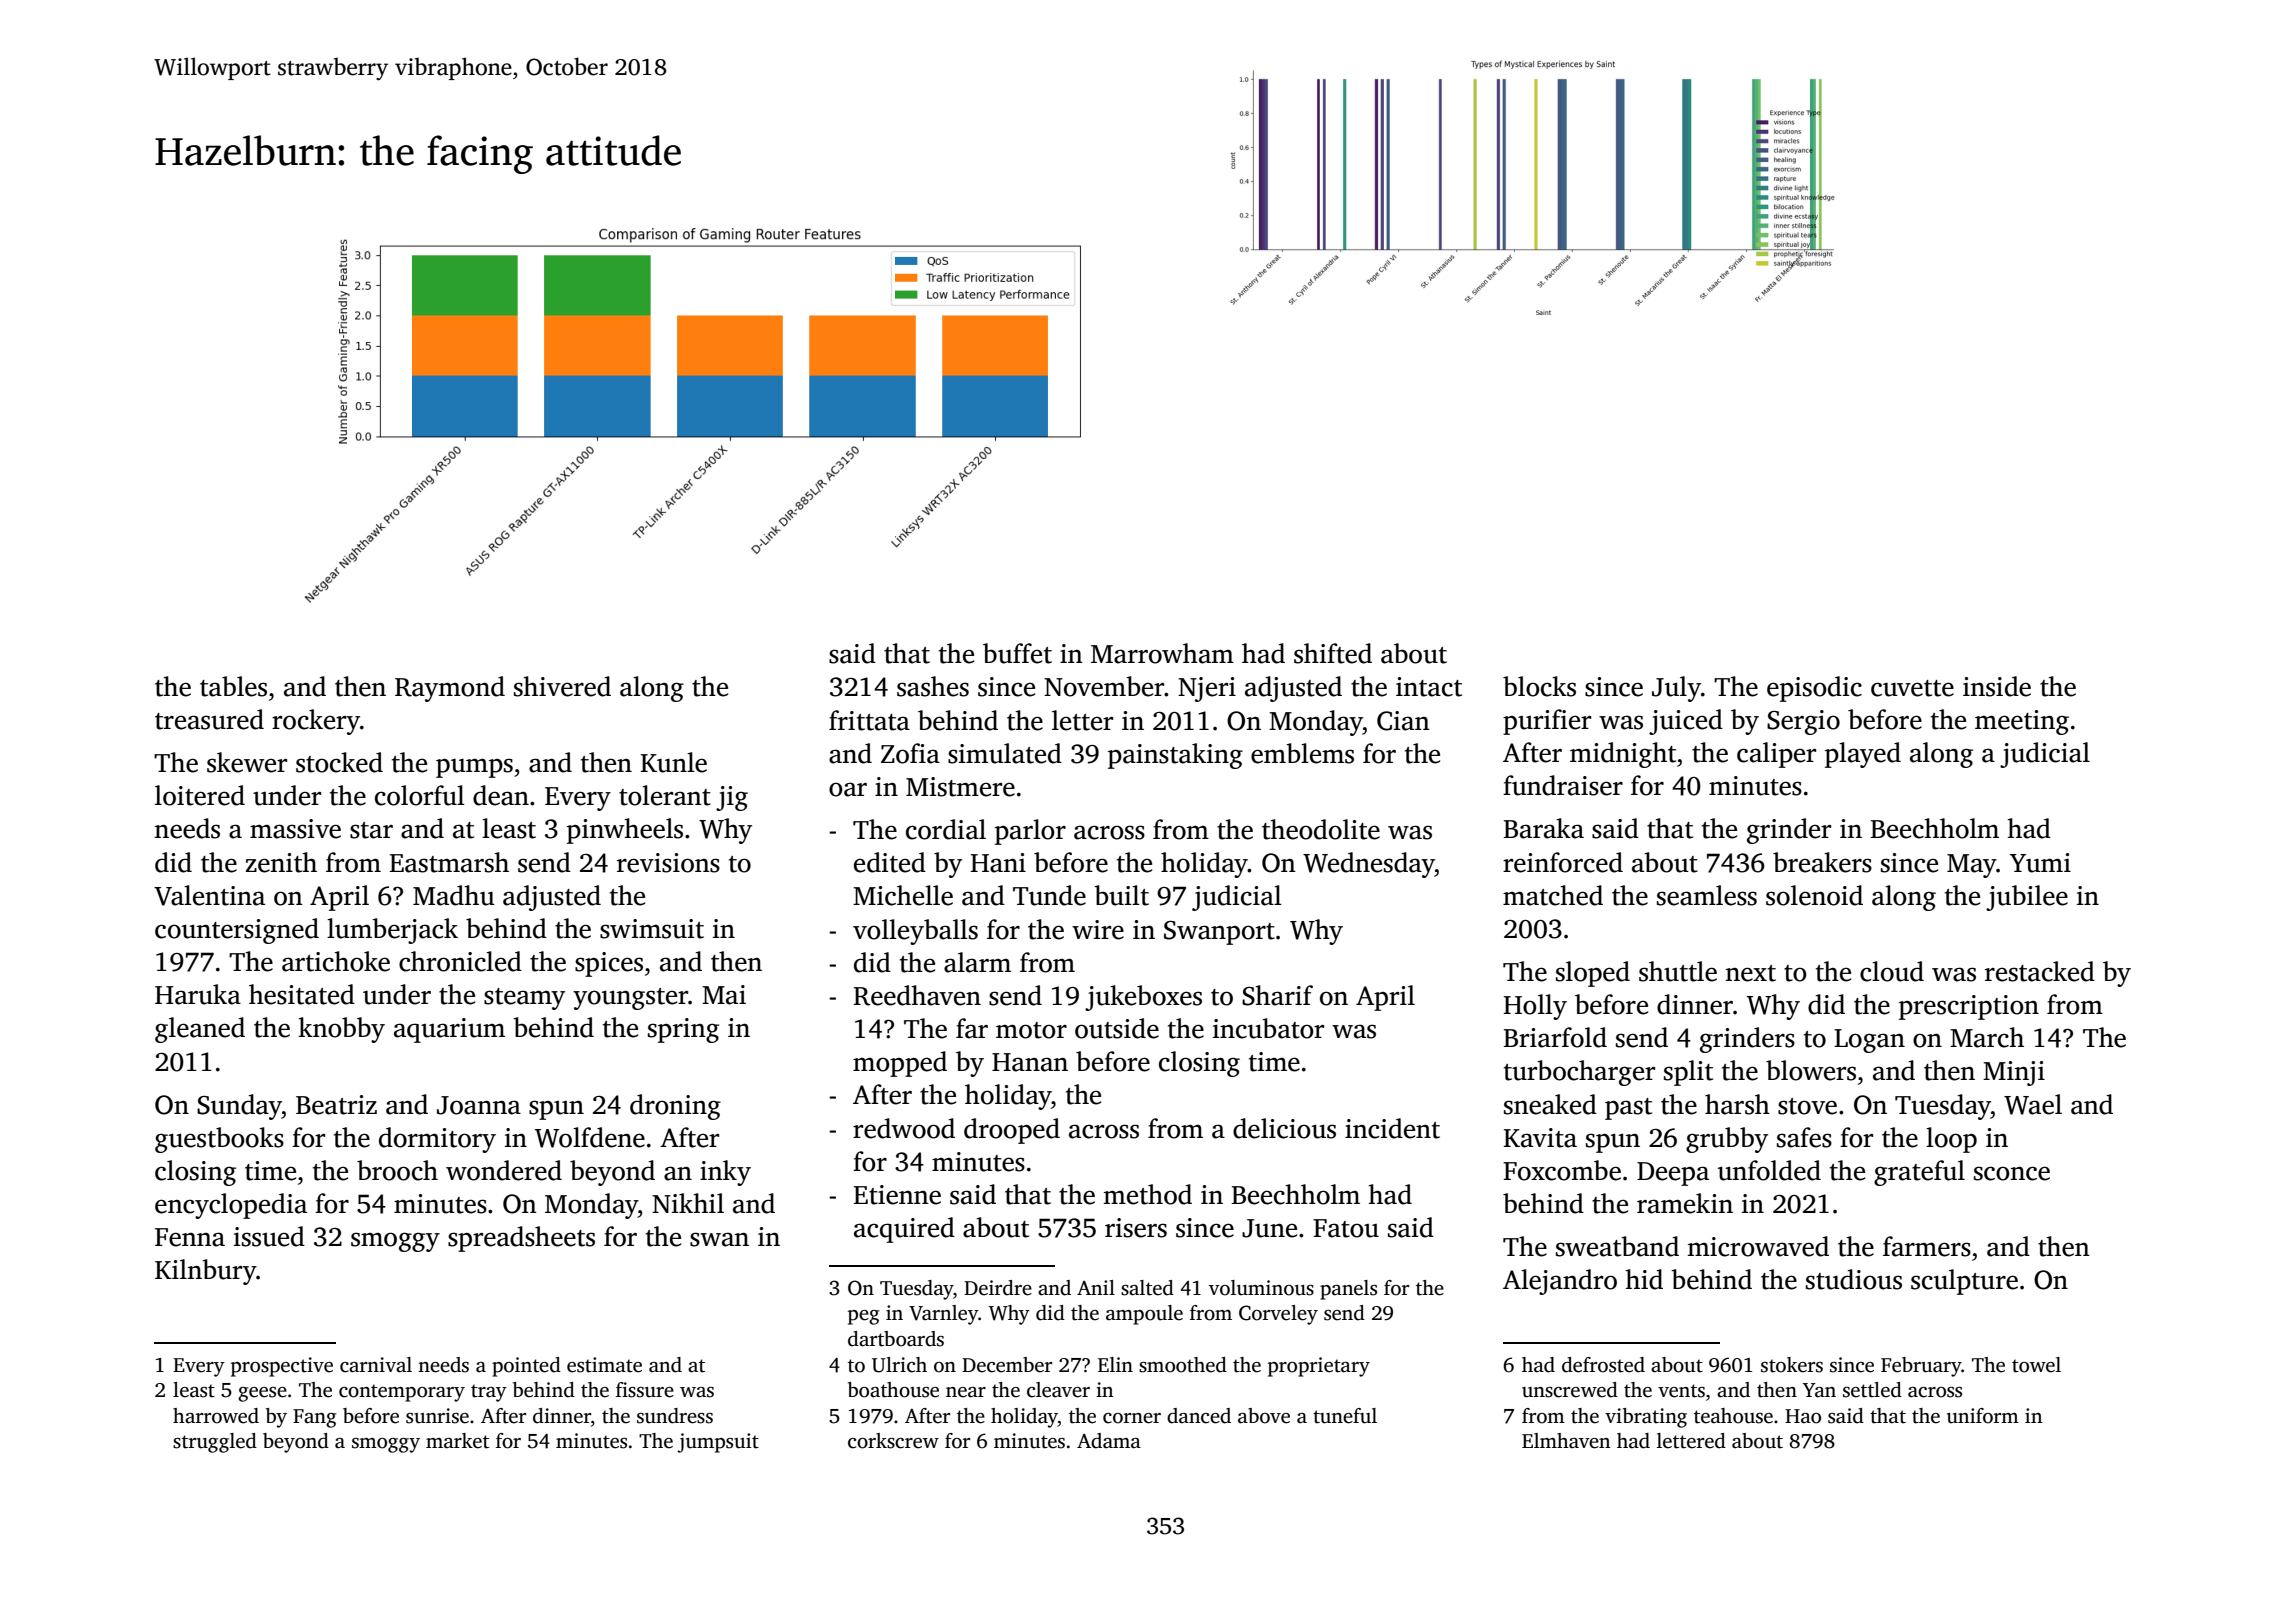 Image resolution: width=2292 pixels, height=1620 pixels. What do you see at coordinates (946, 829) in the image?
I see `cordial` at bounding box center [946, 829].
